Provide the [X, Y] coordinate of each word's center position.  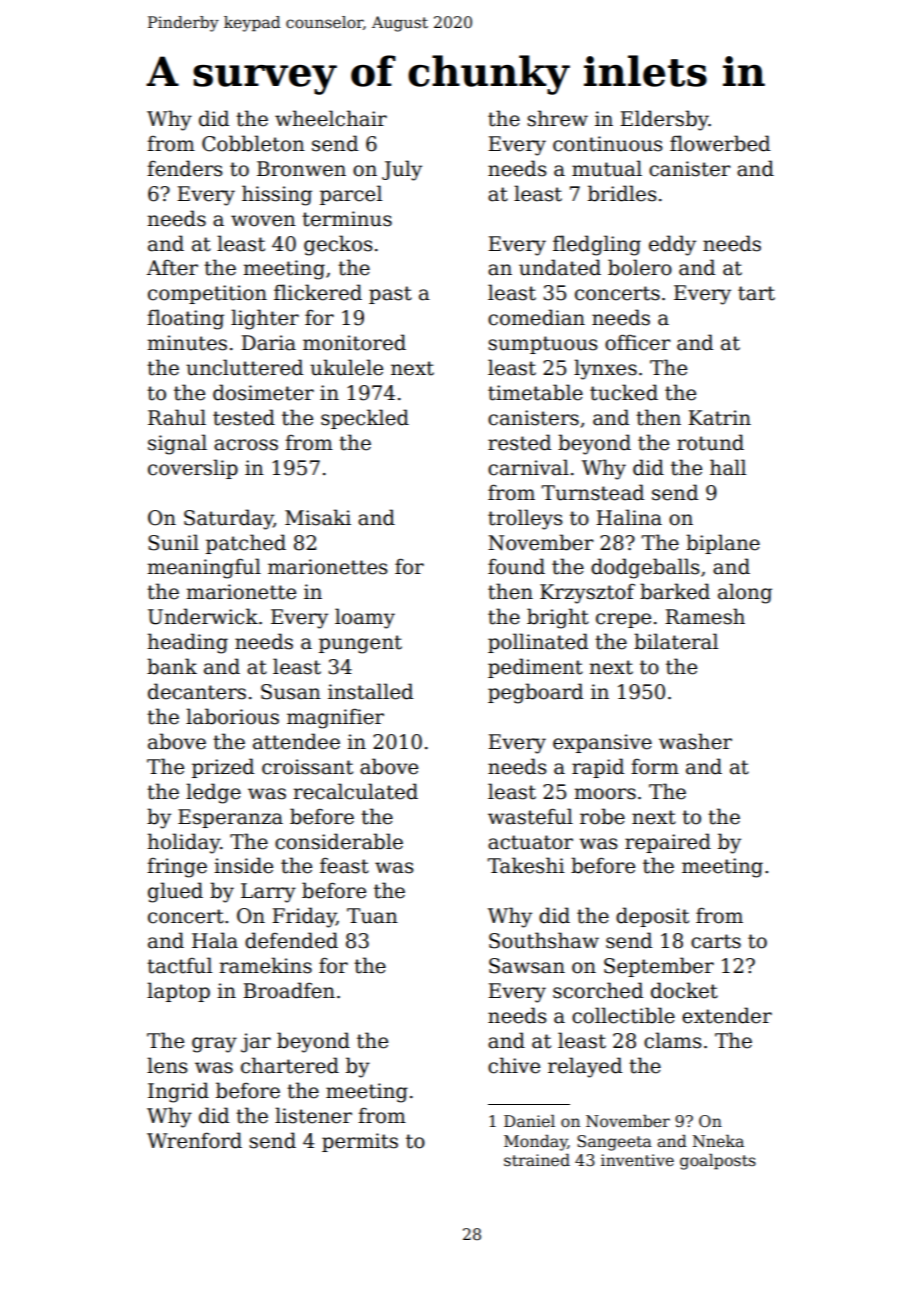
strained [537, 1160]
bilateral [676, 641]
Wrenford [194, 1140]
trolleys [525, 519]
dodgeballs [645, 568]
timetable [535, 392]
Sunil [173, 542]
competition [207, 294]
